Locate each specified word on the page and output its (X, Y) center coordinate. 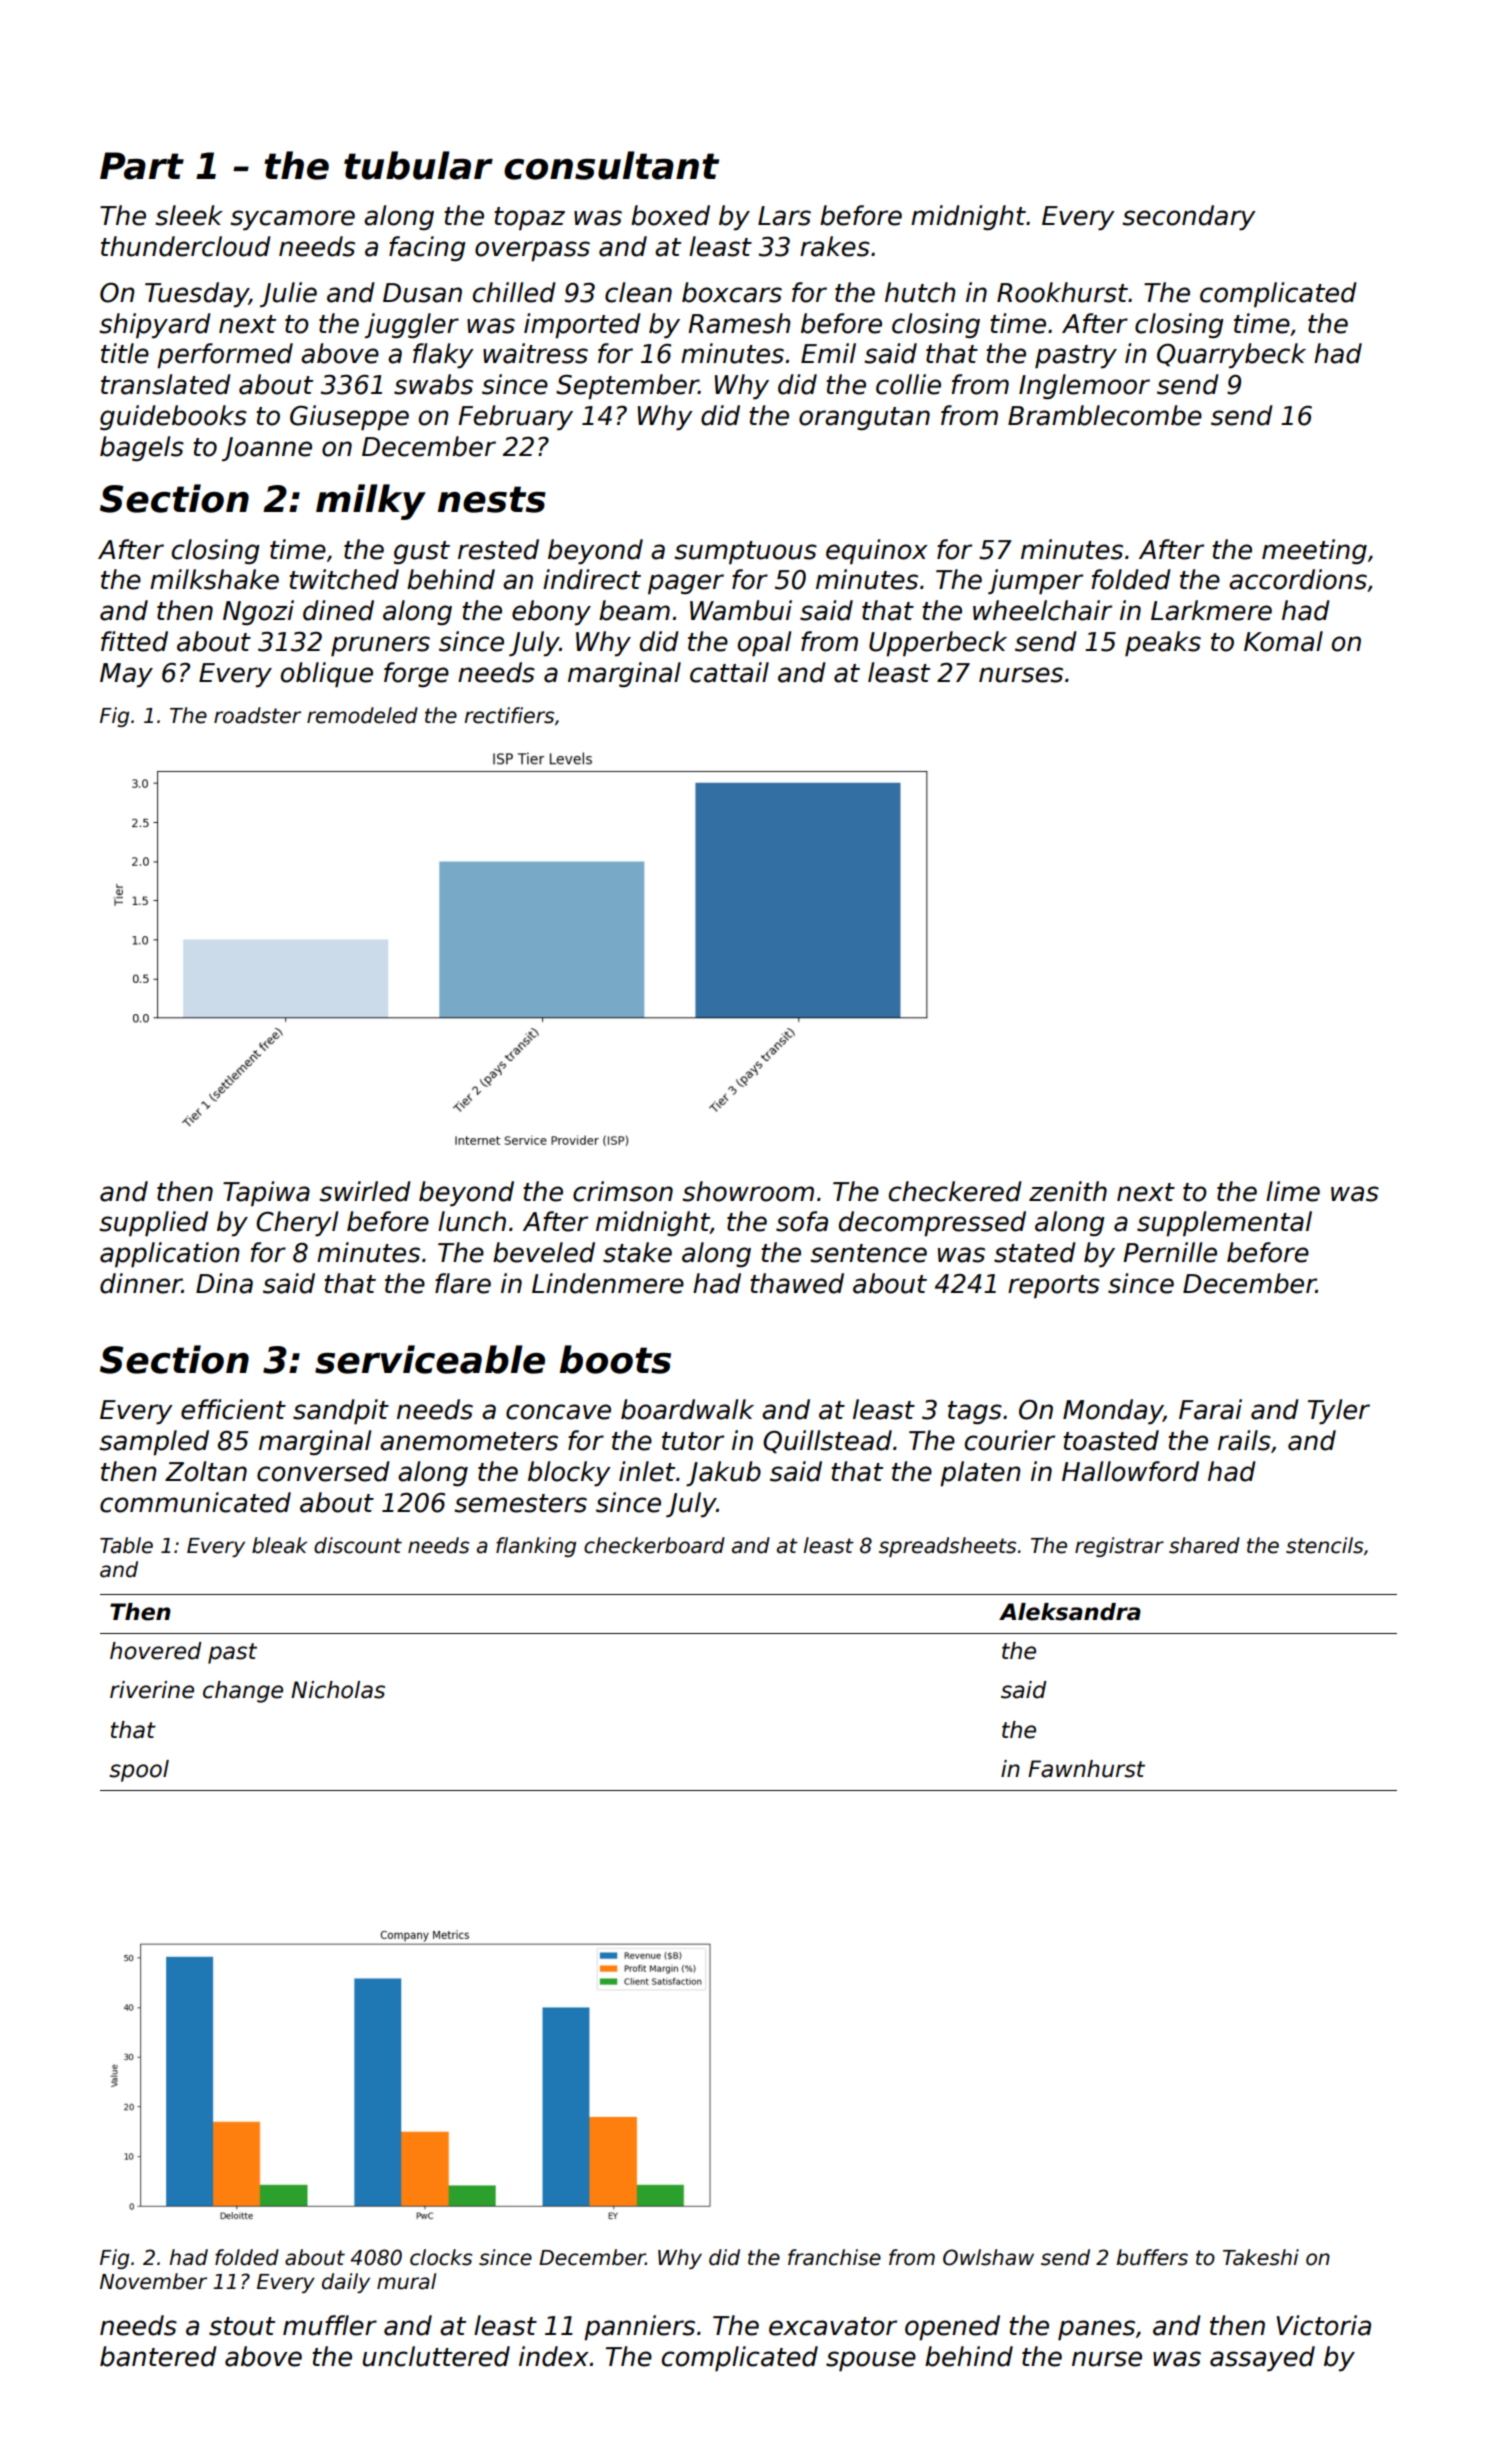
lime (1293, 1191)
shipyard (155, 325)
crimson (623, 1191)
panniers (639, 2327)
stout (242, 2326)
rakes (835, 246)
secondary (1189, 217)
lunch (472, 1221)
